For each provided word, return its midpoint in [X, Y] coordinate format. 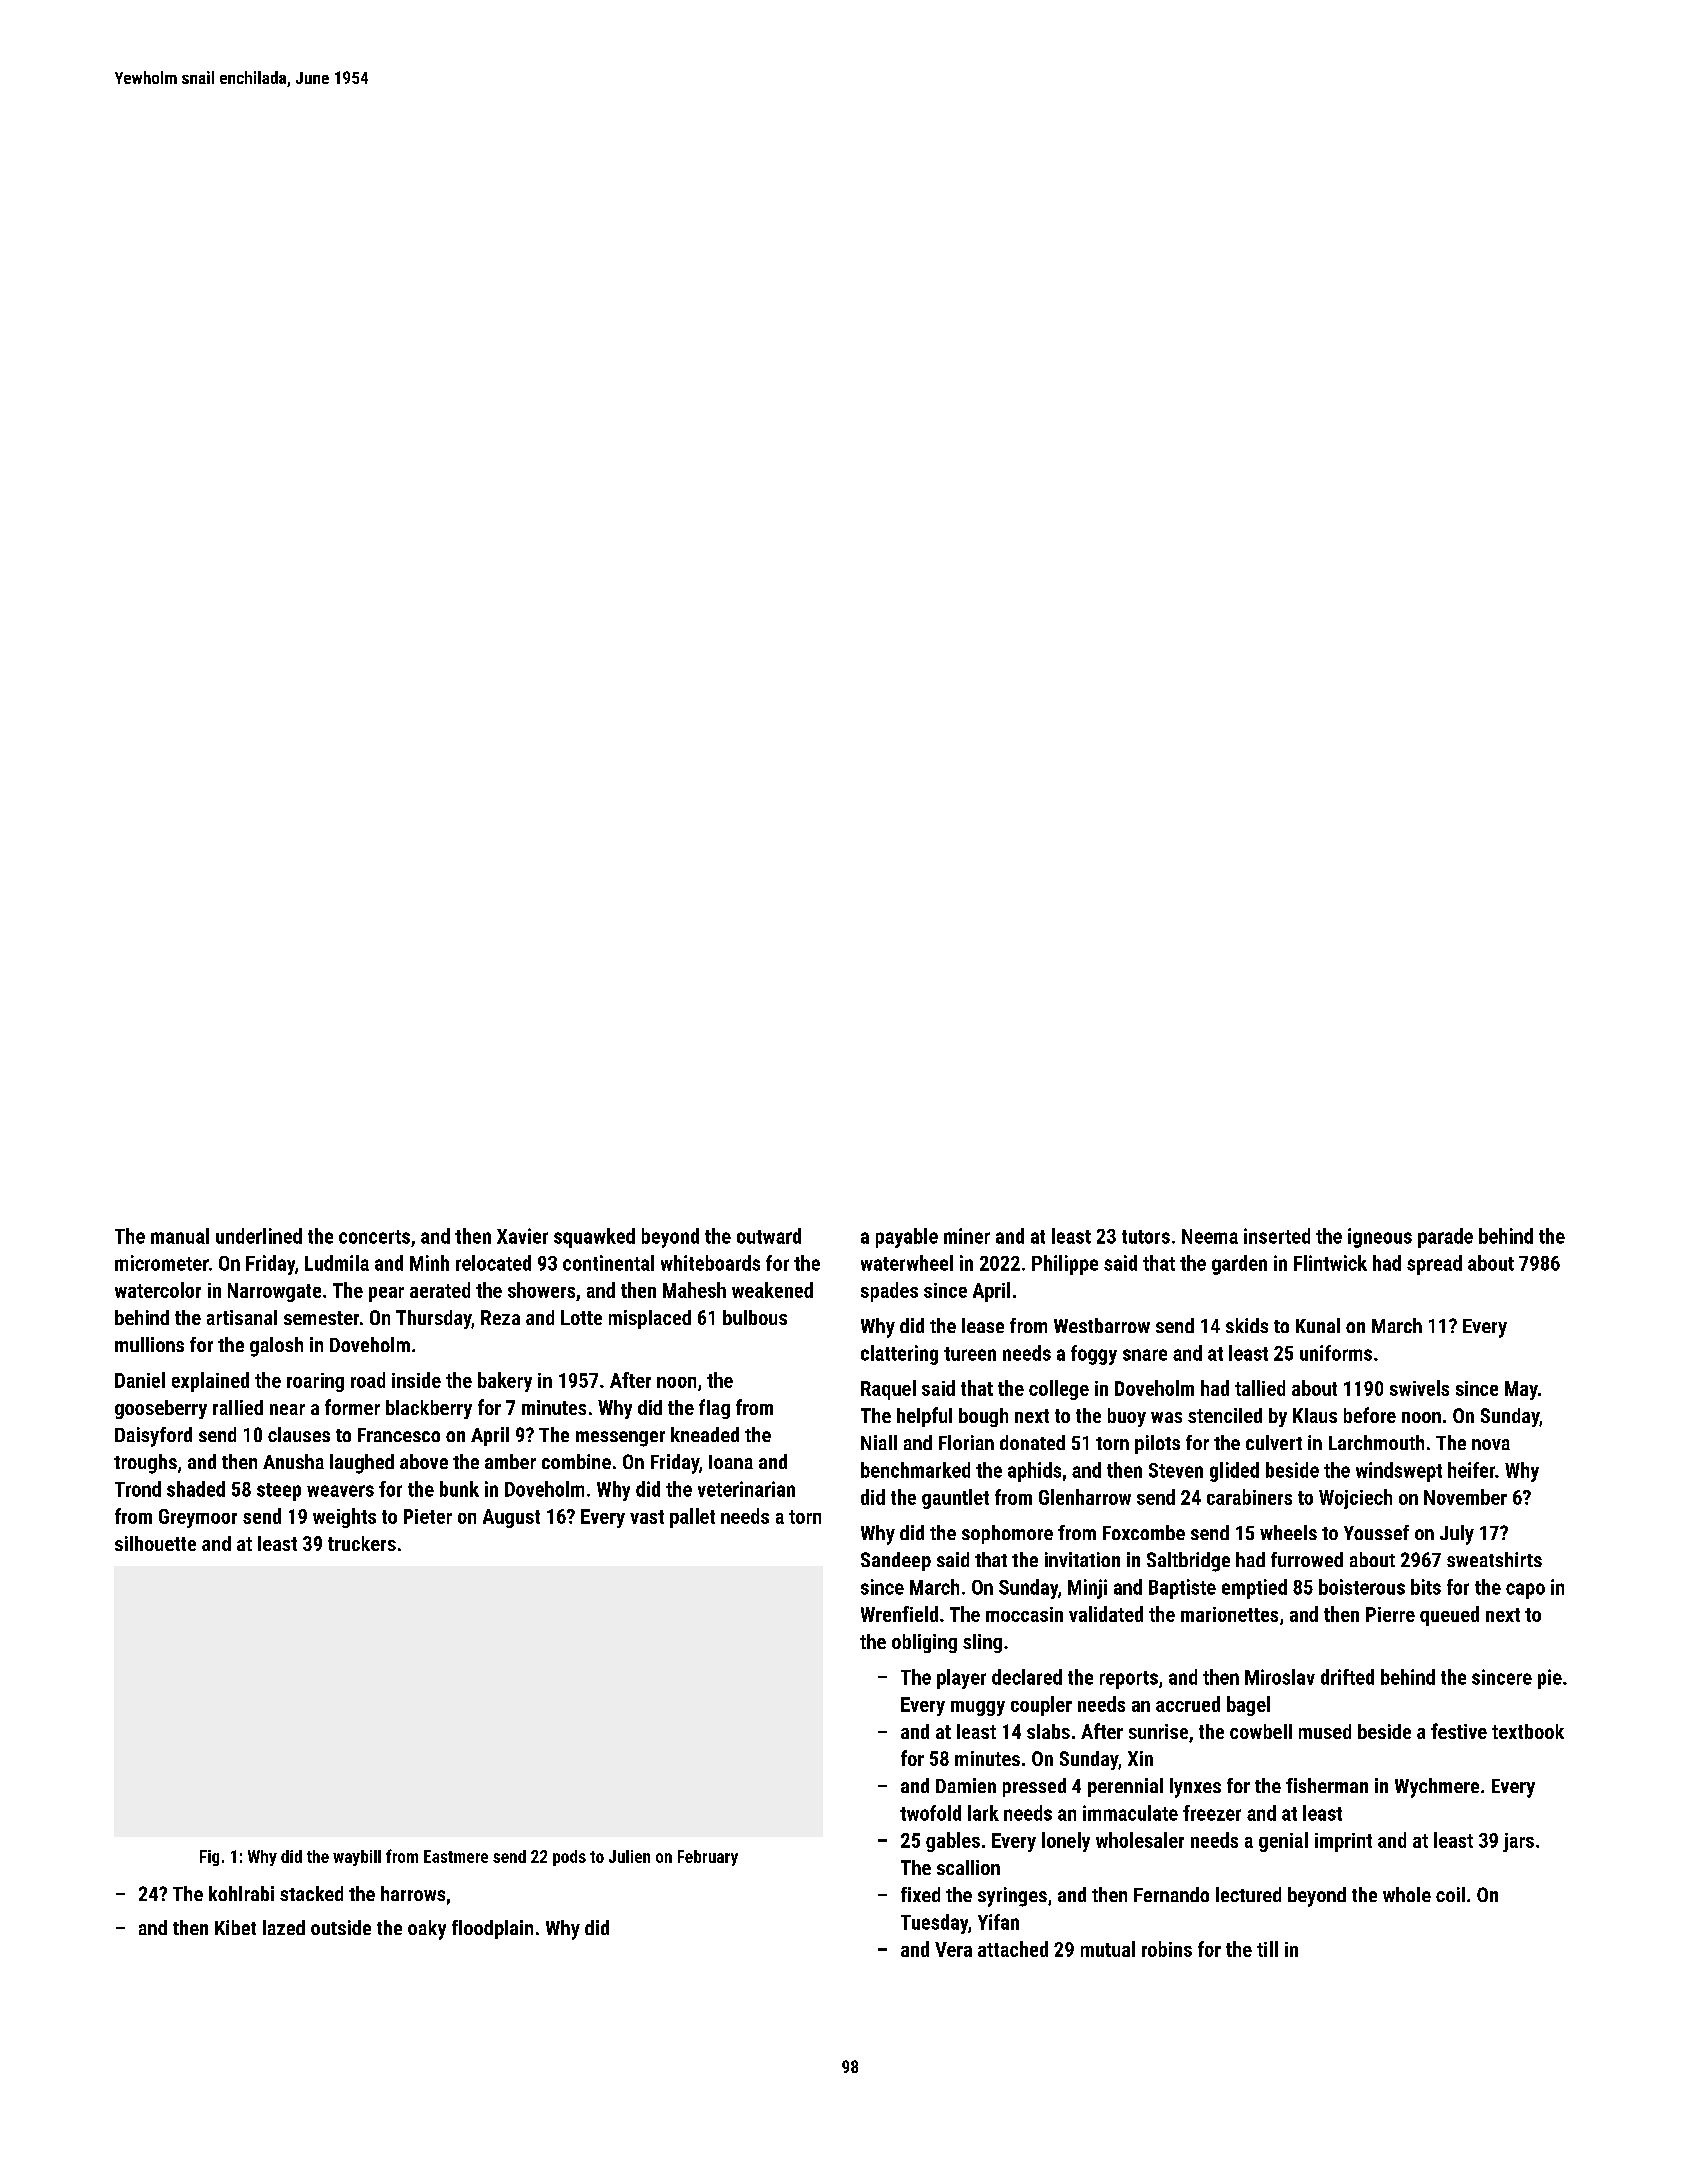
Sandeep [896, 1561]
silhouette [155, 1543]
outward [769, 1236]
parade [1445, 1238]
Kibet [235, 1927]
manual [180, 1236]
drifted [1347, 1677]
